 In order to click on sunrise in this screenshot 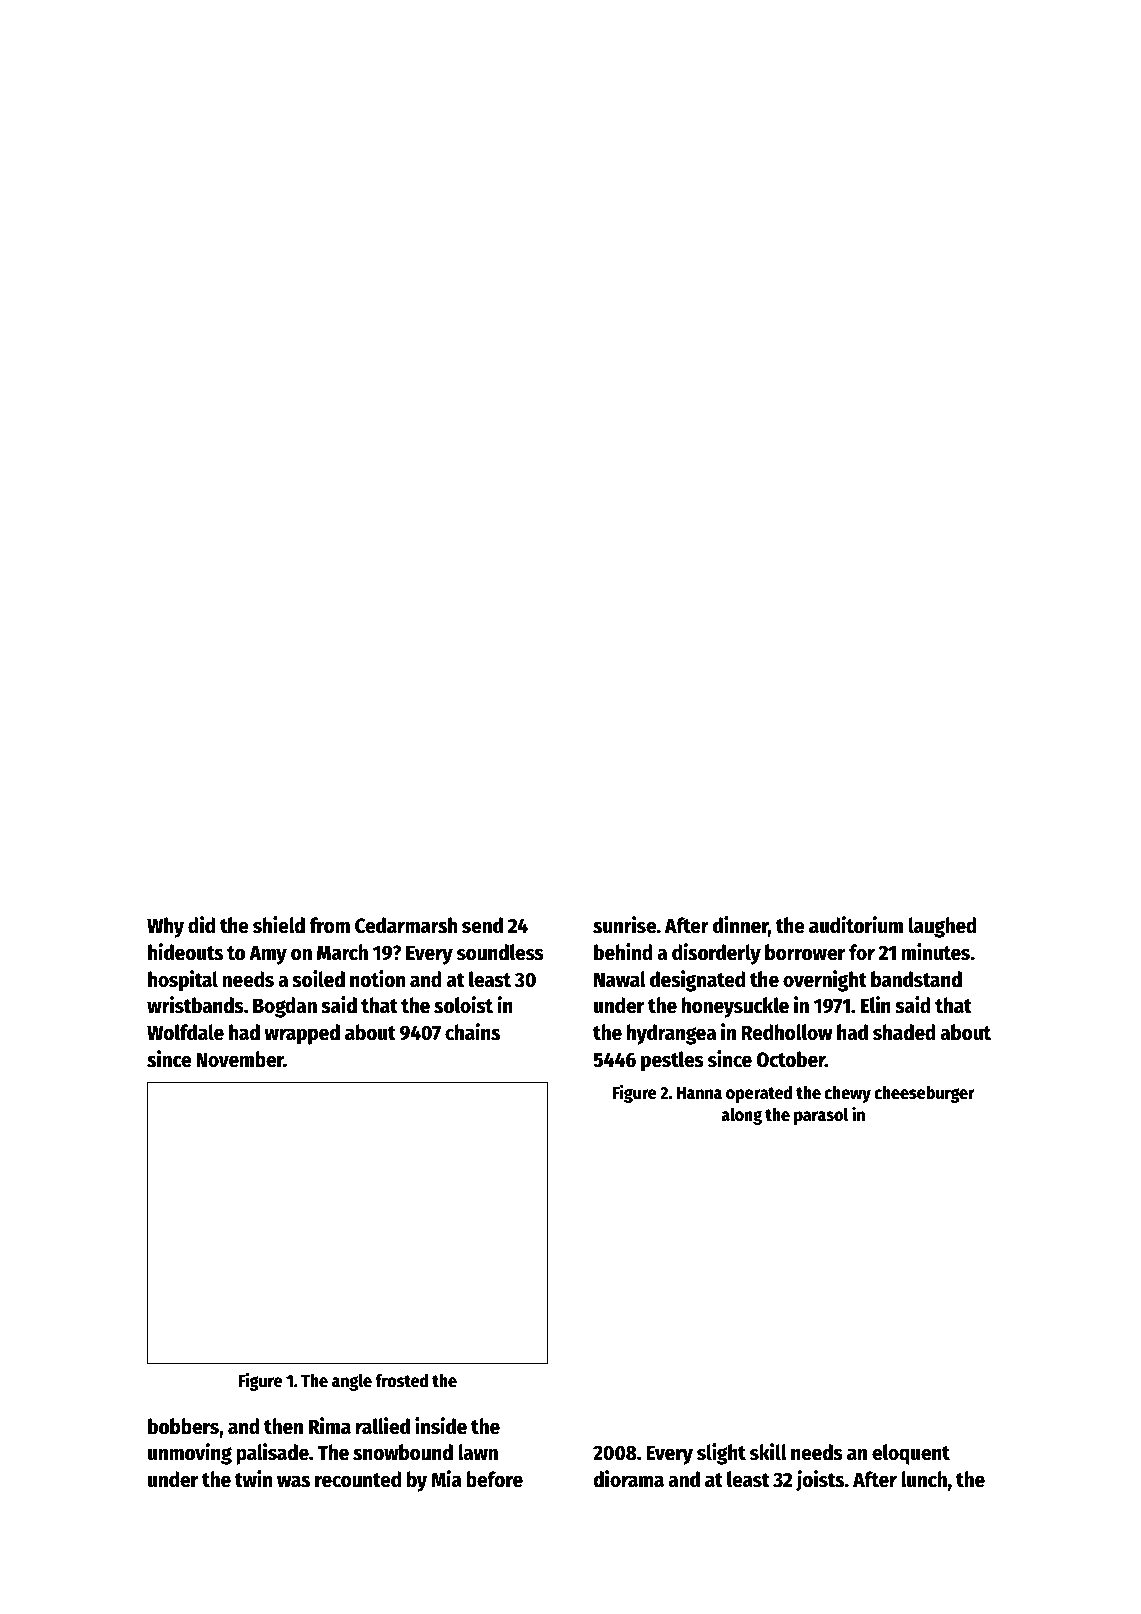, I will do `click(624, 925)`.
